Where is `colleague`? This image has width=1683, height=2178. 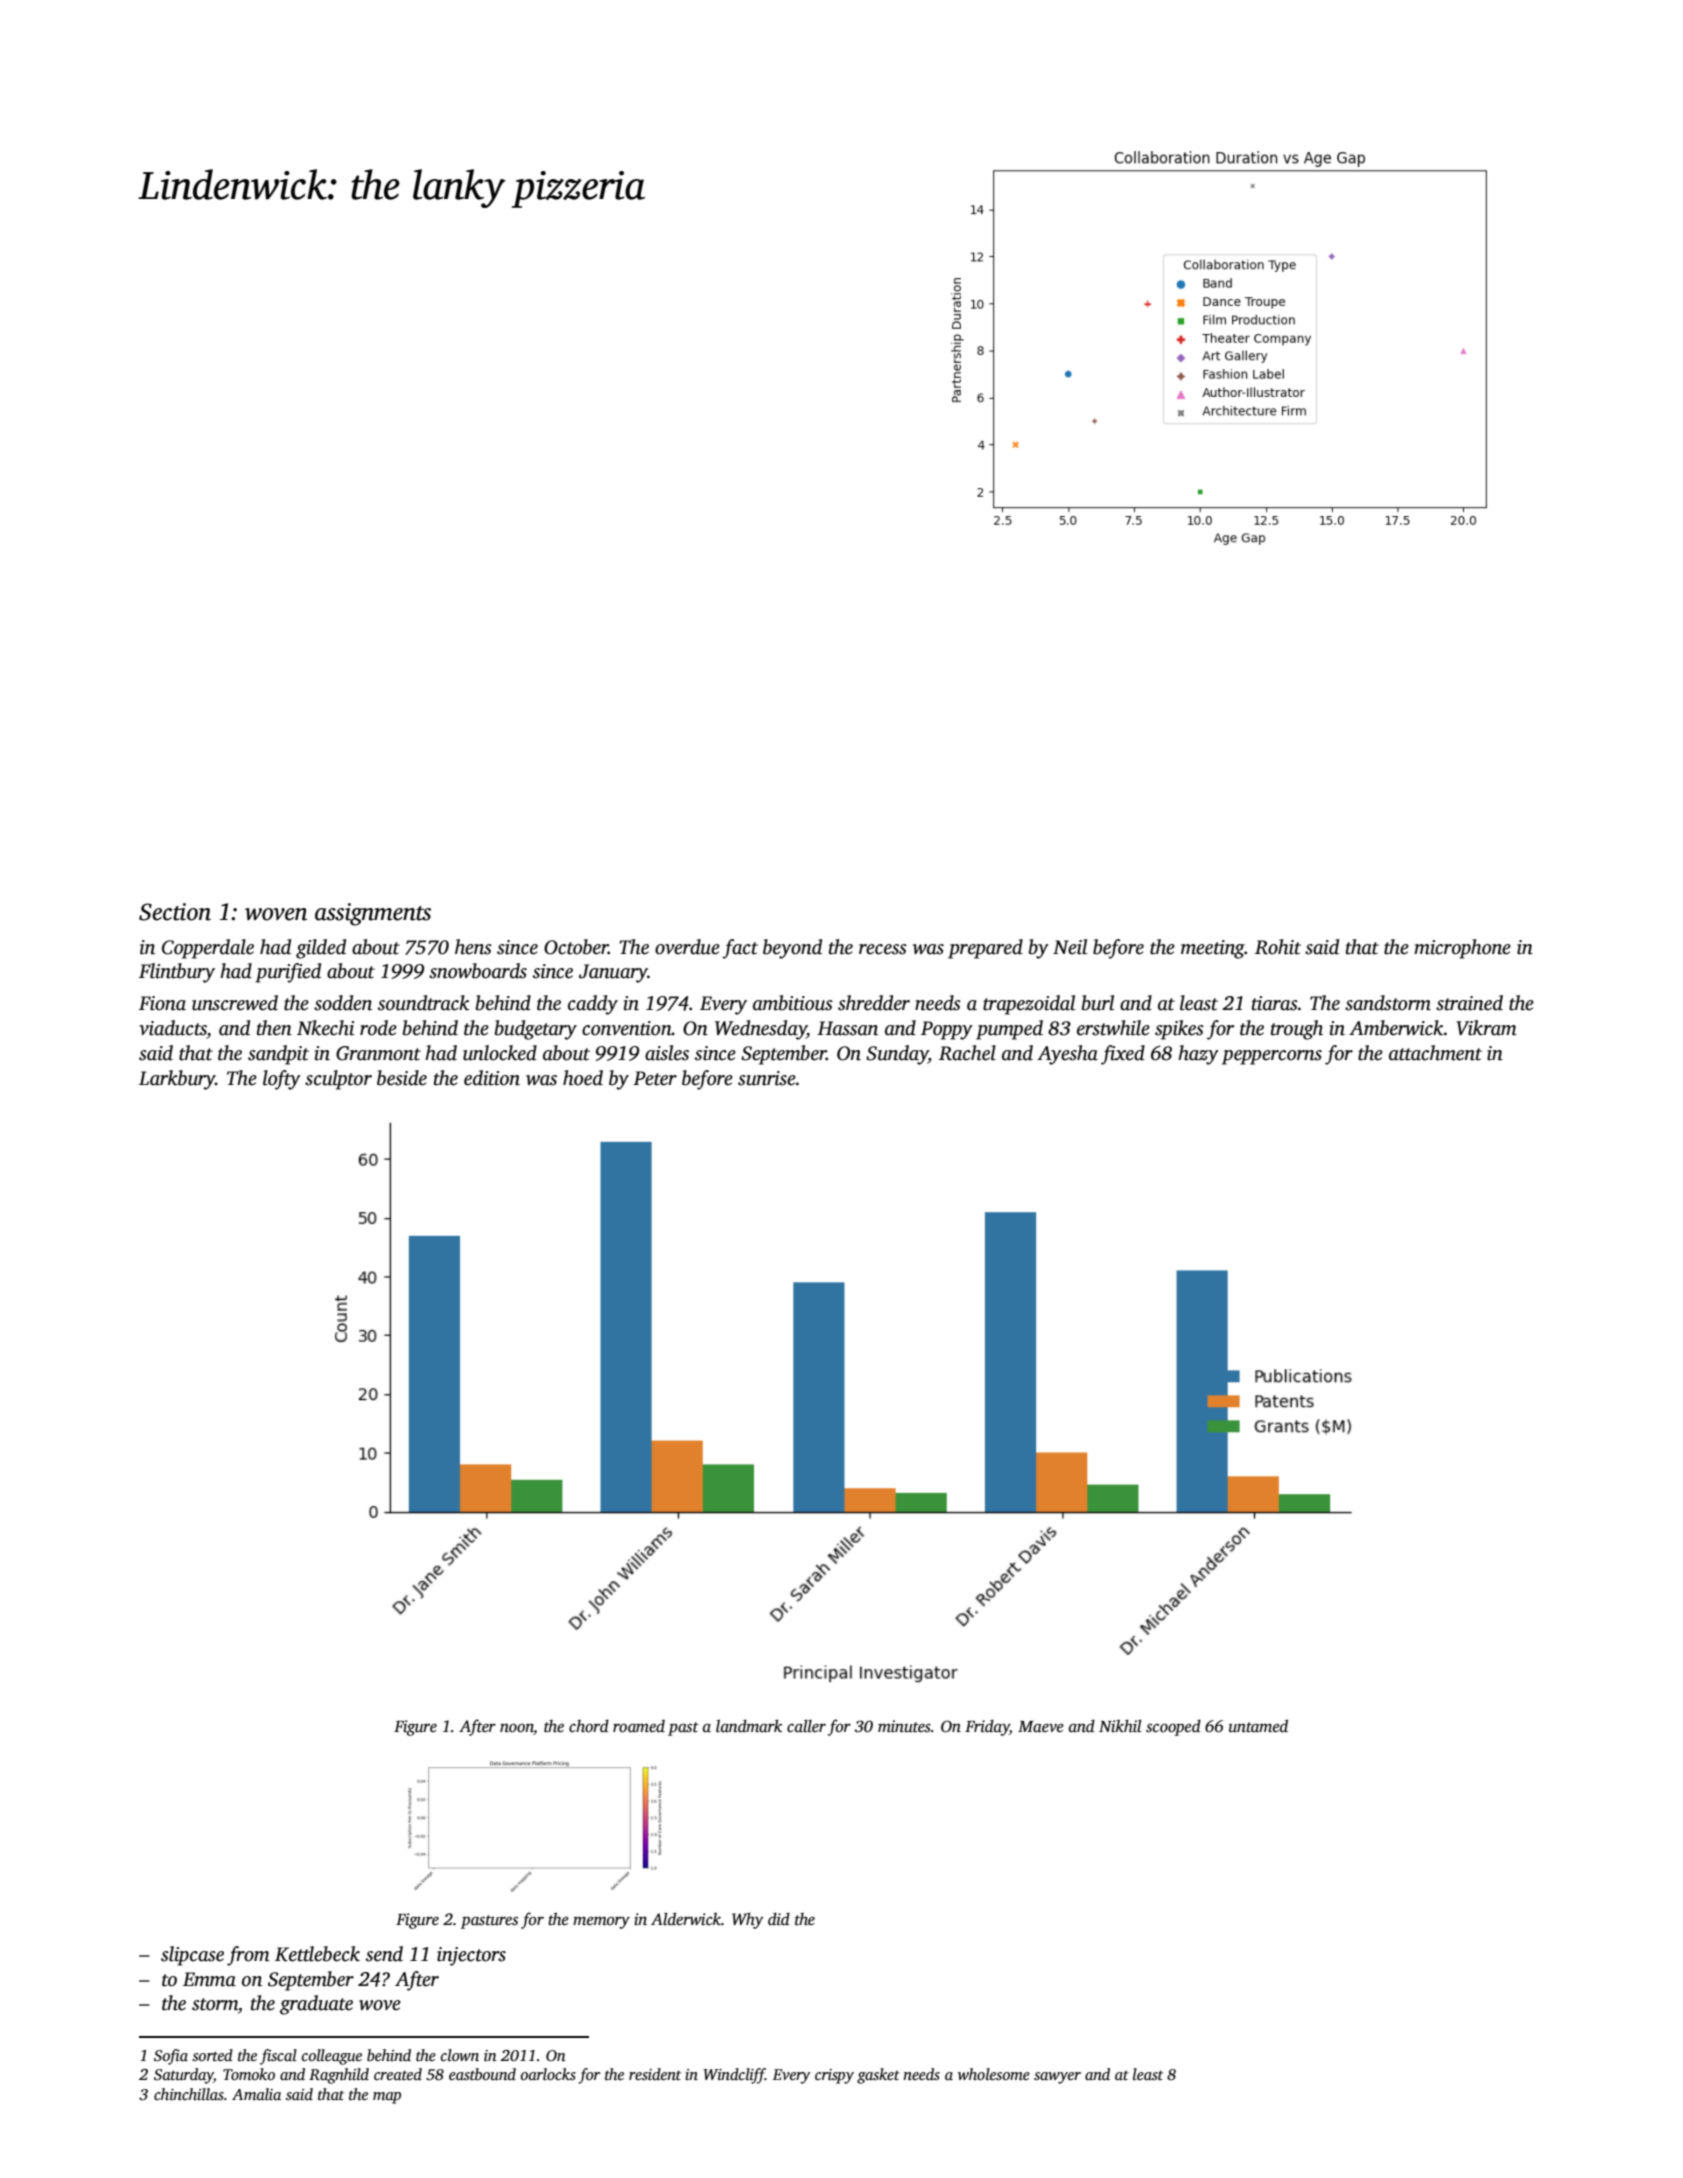
colleague is located at coordinates (332, 2057).
